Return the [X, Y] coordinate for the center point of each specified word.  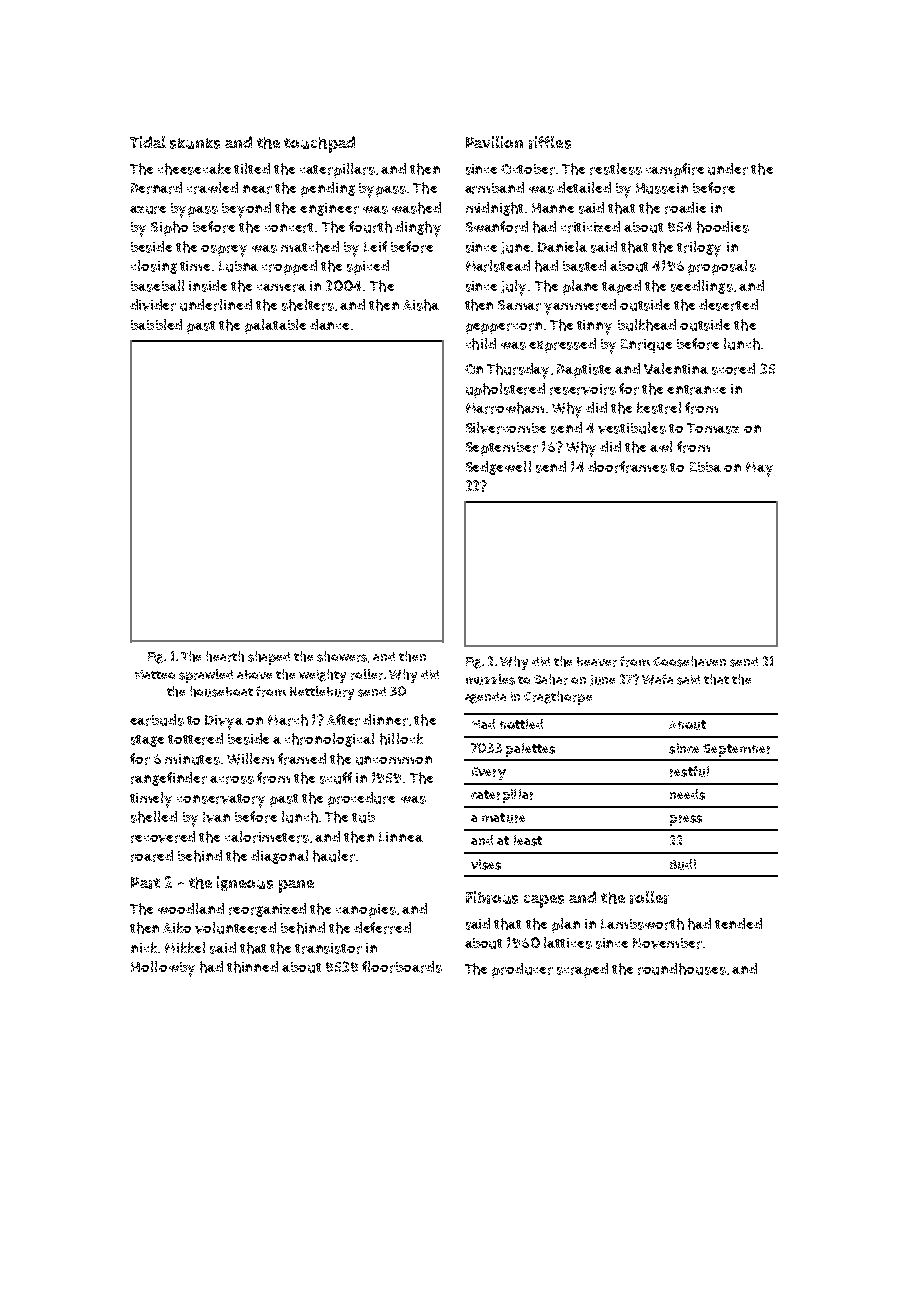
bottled [521, 724]
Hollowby [163, 969]
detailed [584, 187]
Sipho [169, 228]
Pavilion [494, 142]
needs [687, 794]
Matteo [155, 674]
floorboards [402, 967]
